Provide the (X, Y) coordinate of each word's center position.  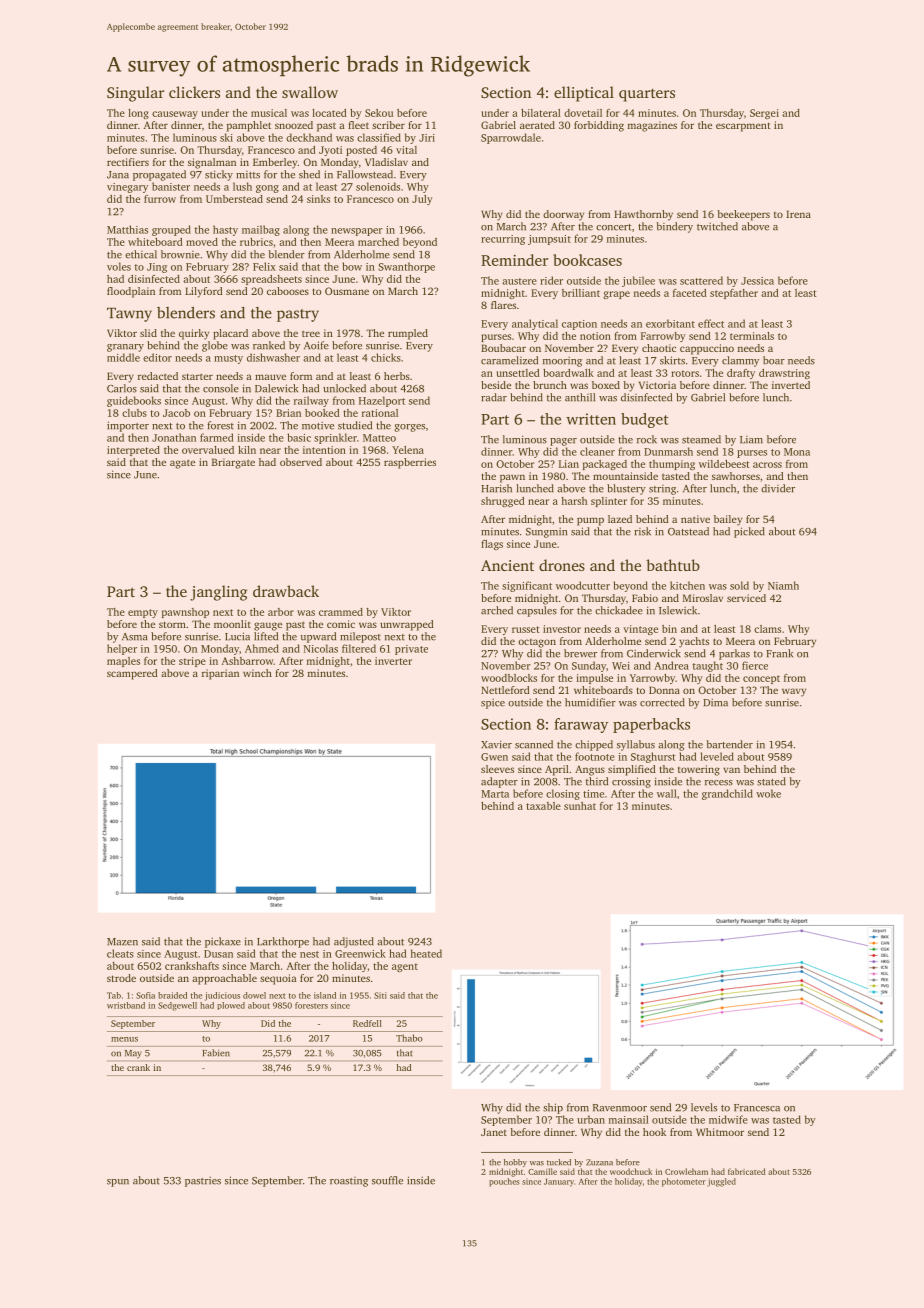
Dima (715, 702)
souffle (387, 1180)
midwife (728, 1119)
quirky (194, 334)
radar (494, 397)
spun (118, 1183)
